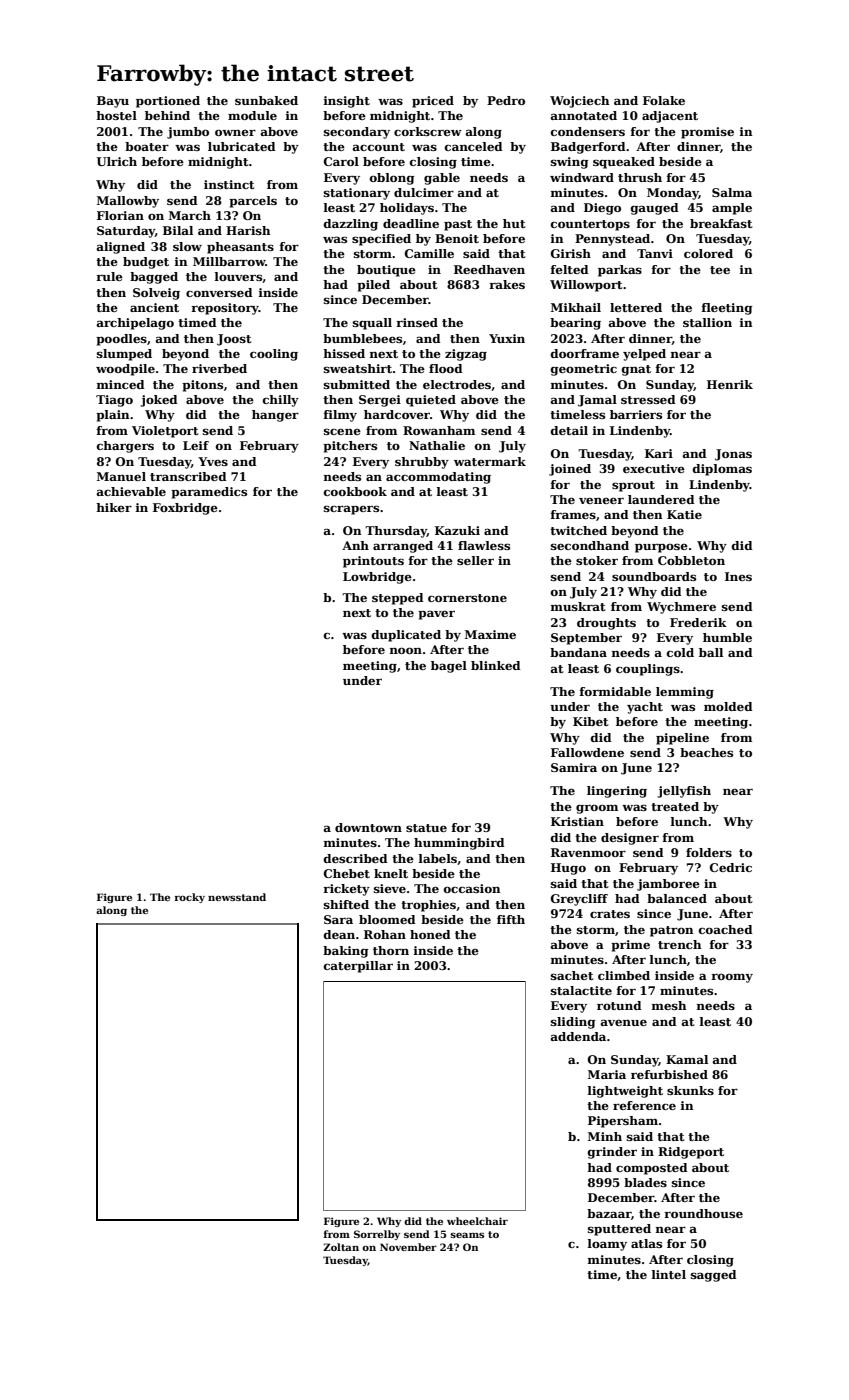 This image has width=849, height=1400. What do you see at coordinates (506, 100) in the image?
I see `Pedro` at bounding box center [506, 100].
